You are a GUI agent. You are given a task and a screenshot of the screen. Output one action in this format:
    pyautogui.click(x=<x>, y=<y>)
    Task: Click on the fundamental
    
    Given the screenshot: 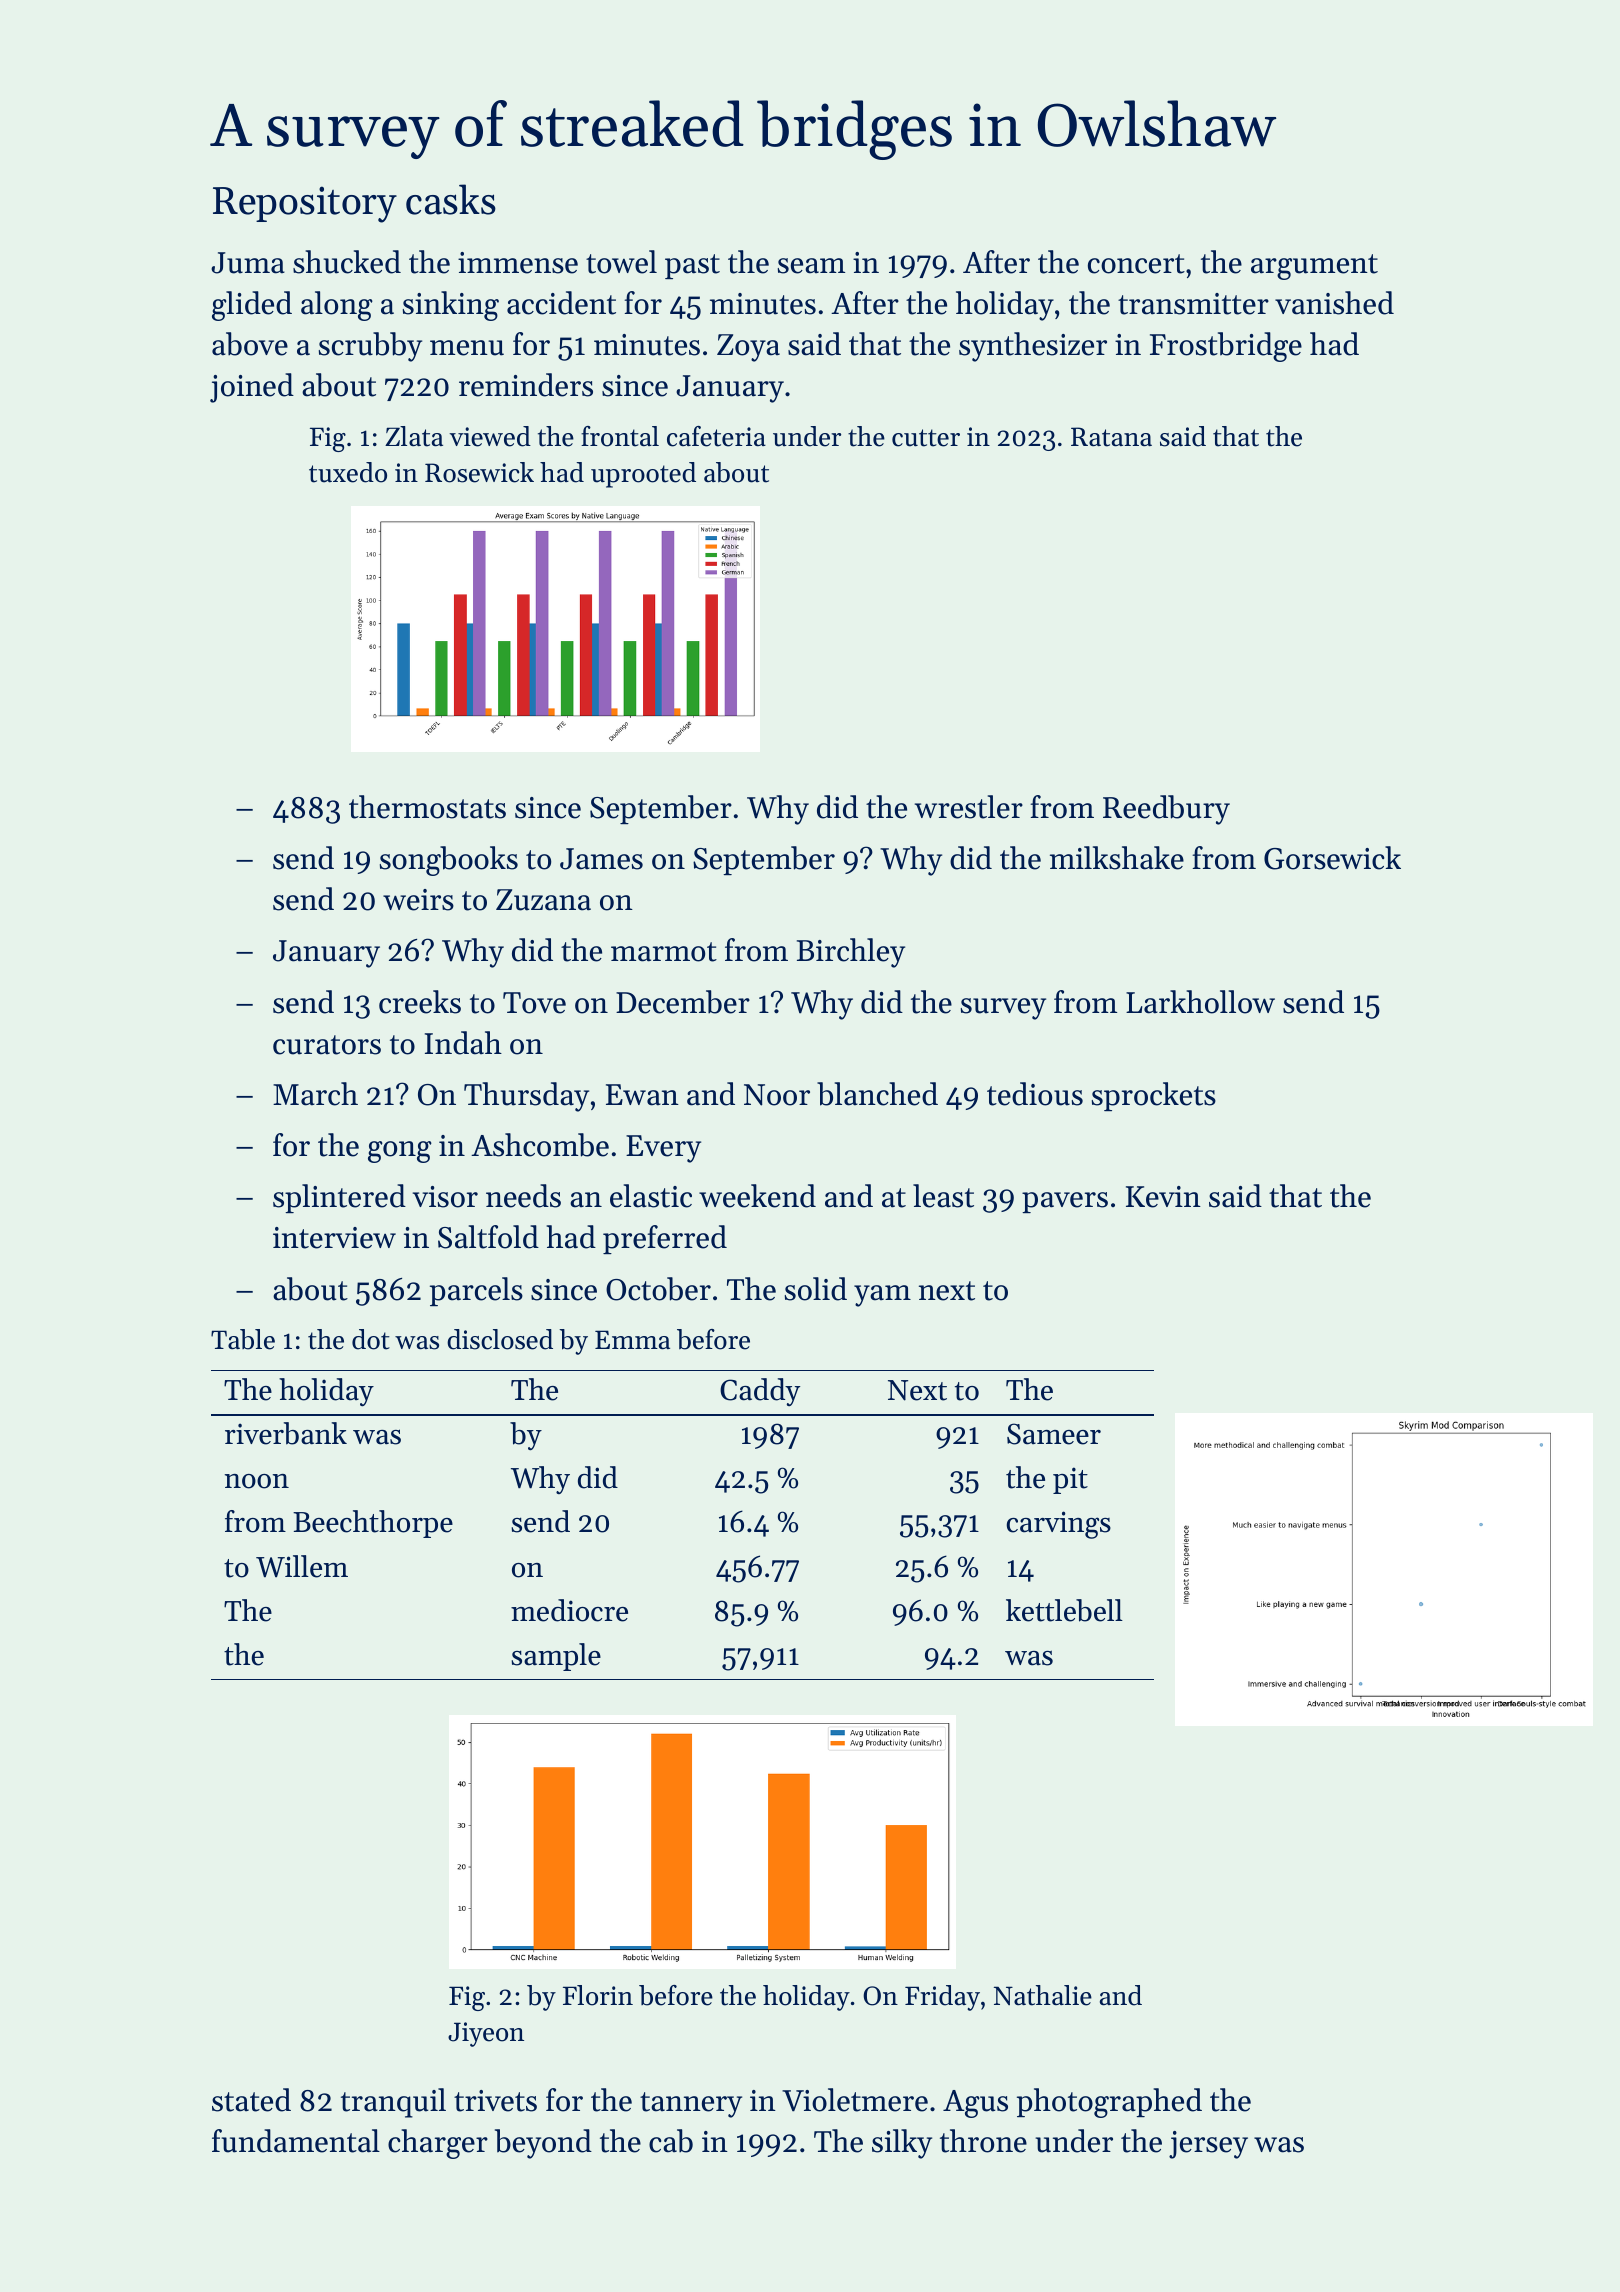 What is the action you would take?
    pyautogui.click(x=296, y=2141)
